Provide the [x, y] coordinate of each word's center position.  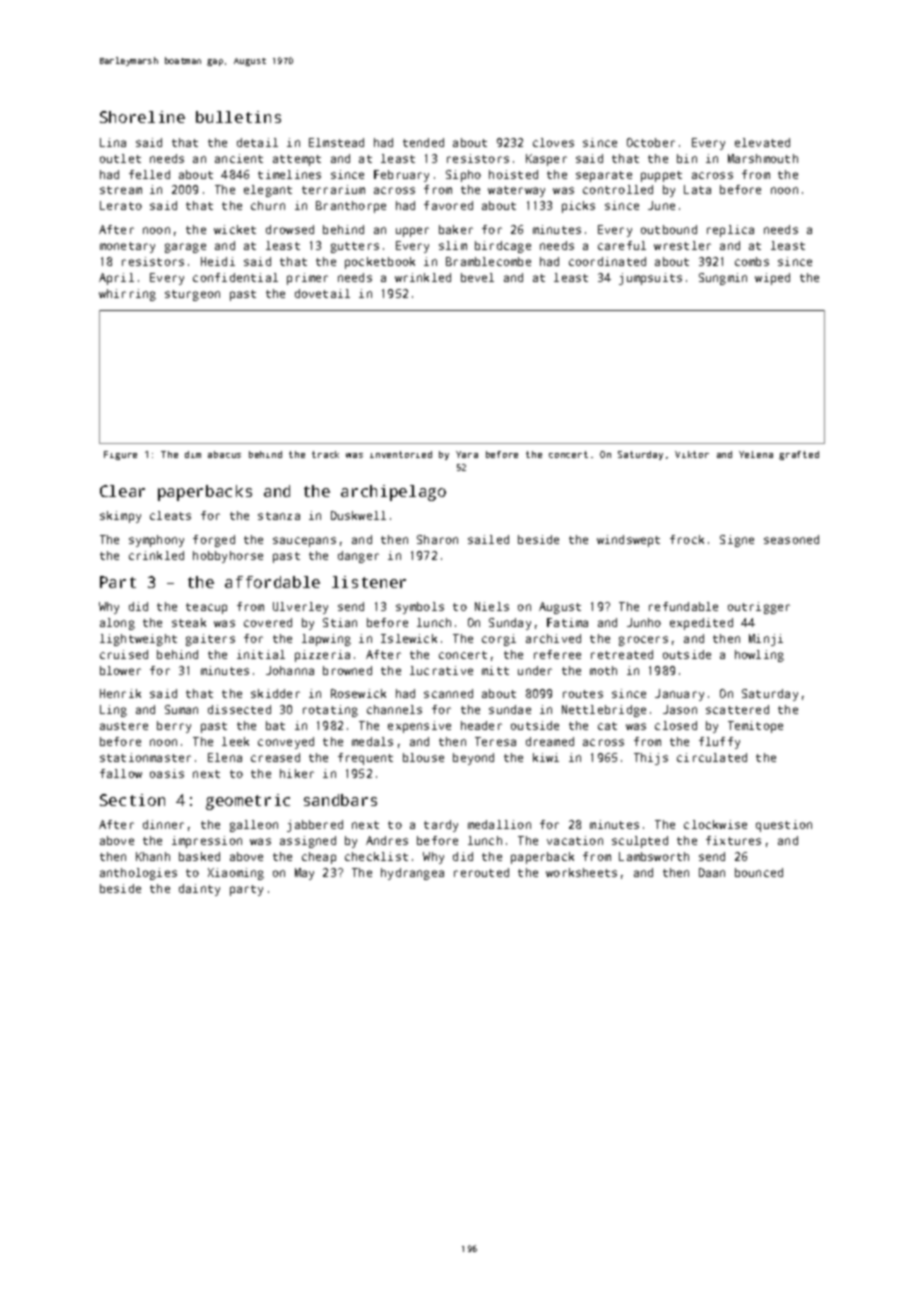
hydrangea [412, 874]
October [651, 142]
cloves [553, 142]
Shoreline [142, 117]
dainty [199, 890]
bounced [759, 872]
